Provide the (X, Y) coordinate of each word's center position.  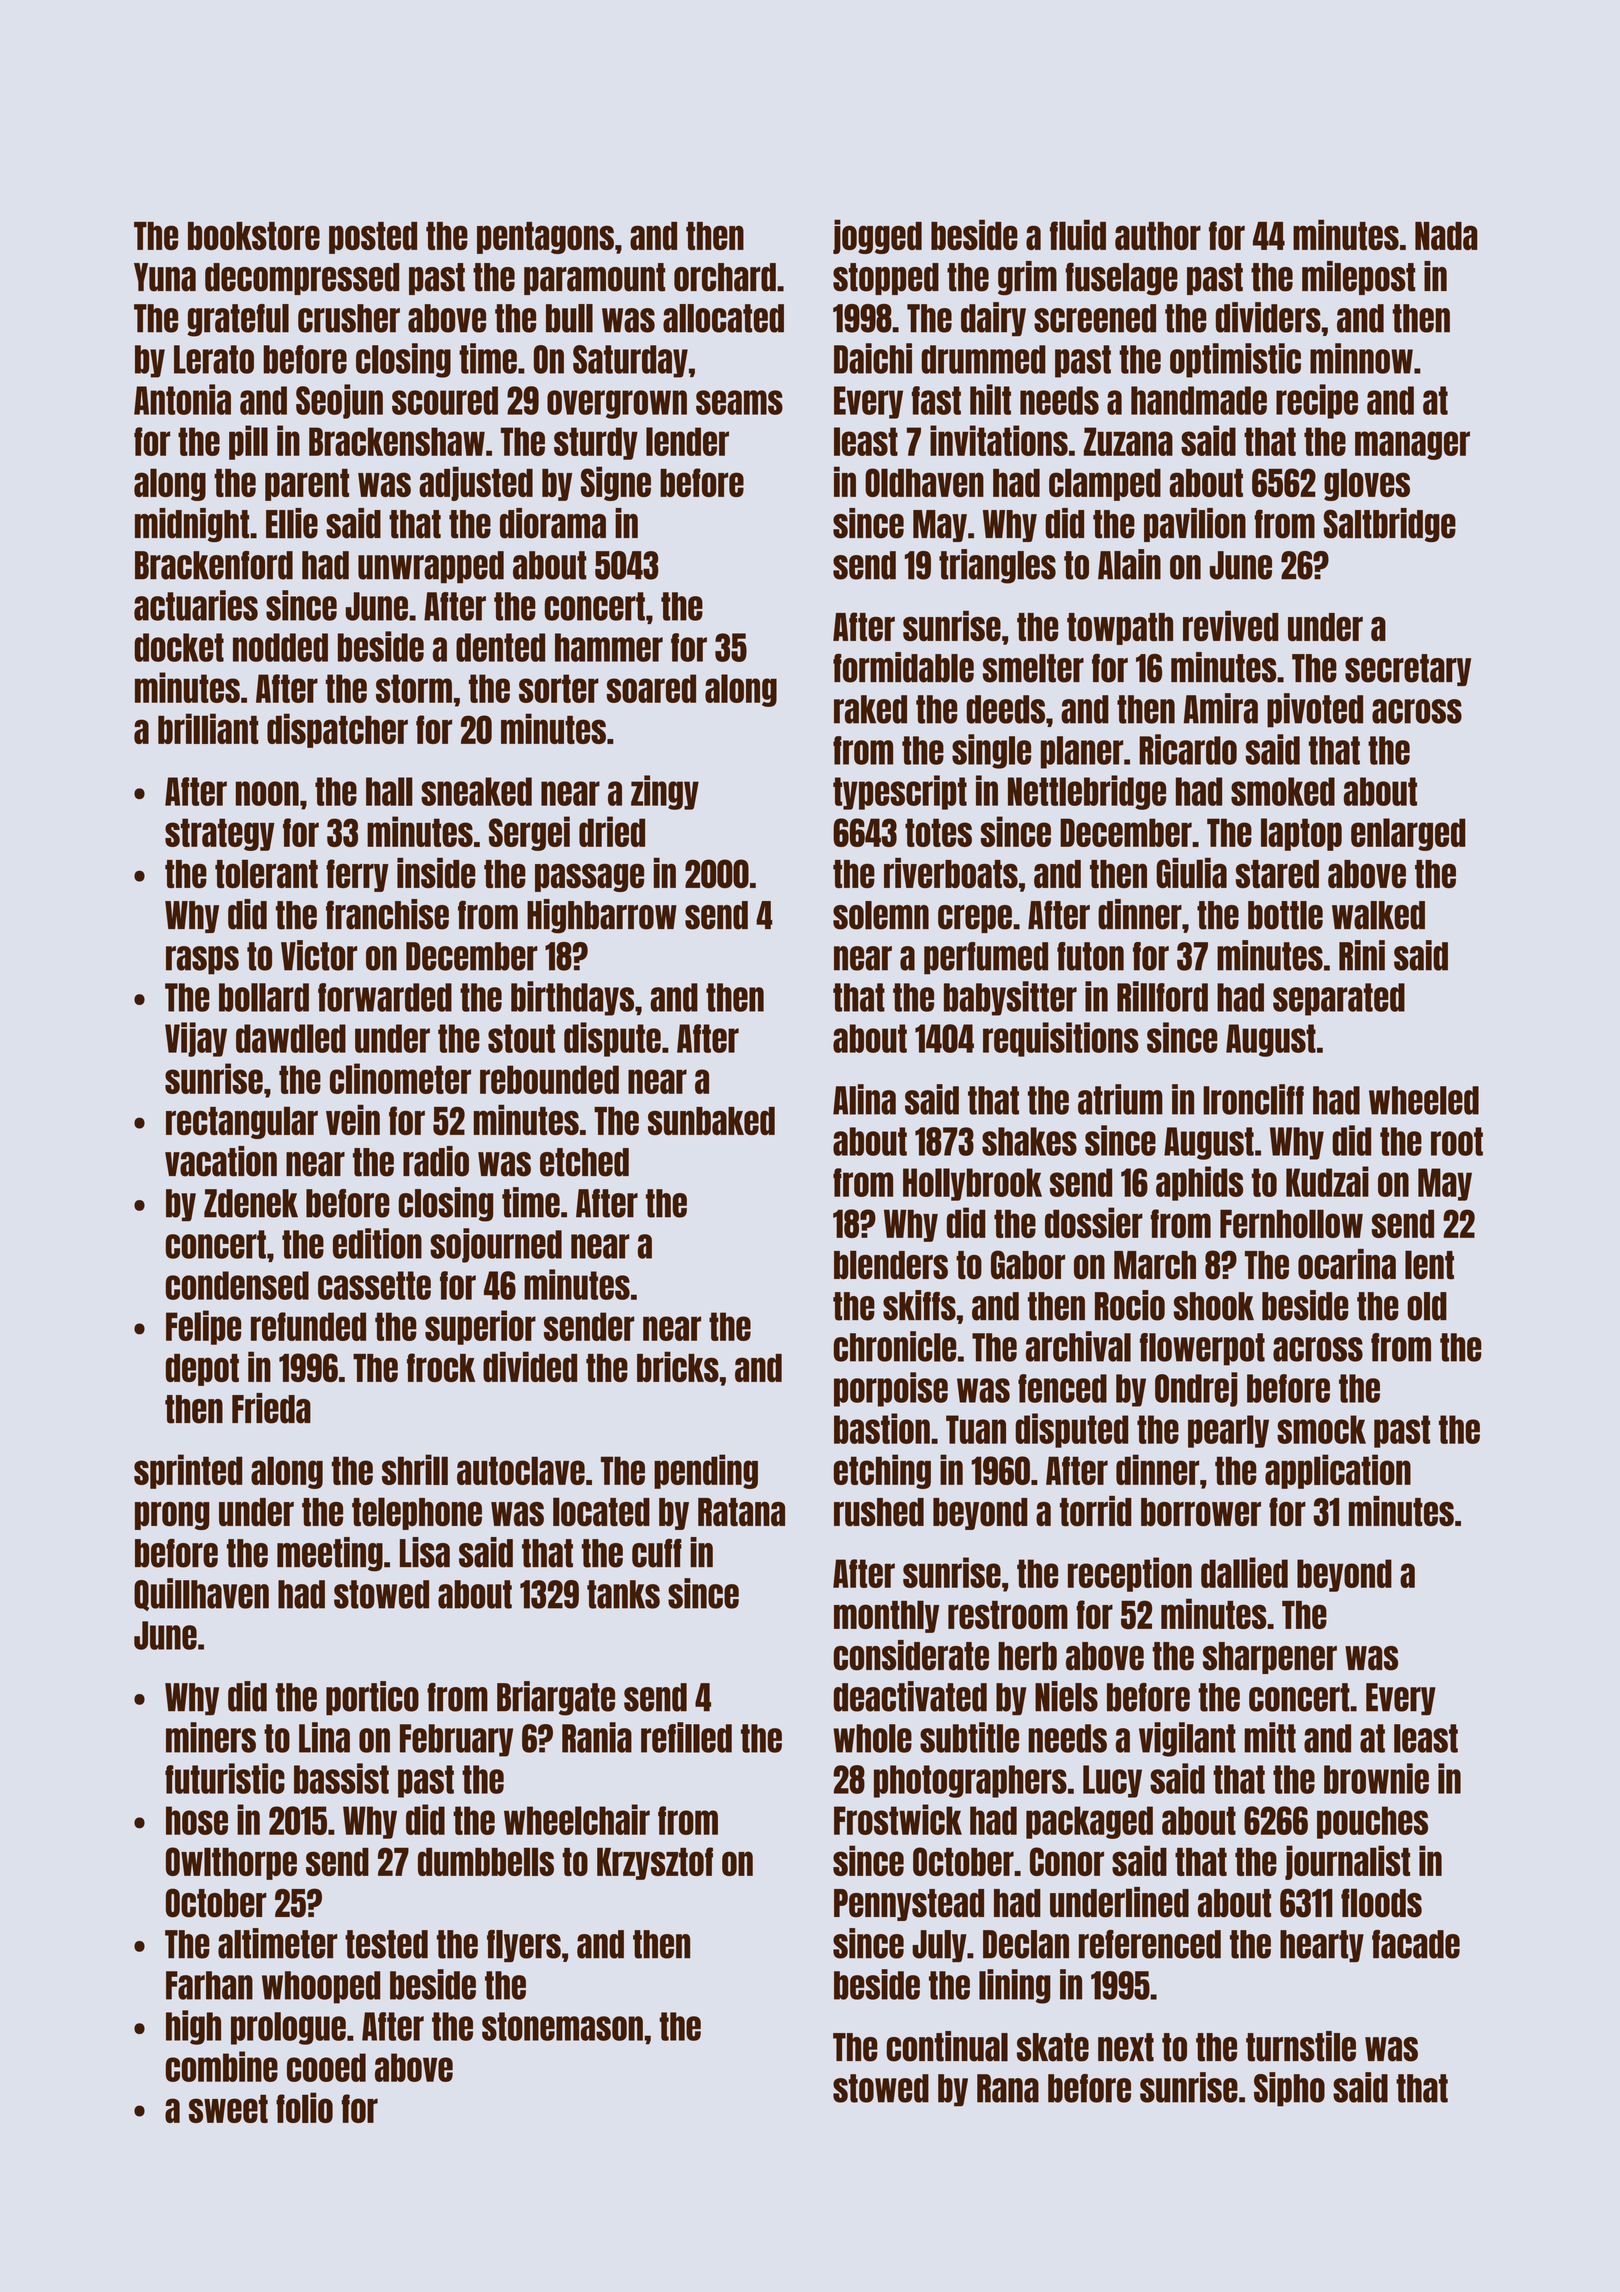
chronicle (895, 1346)
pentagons (545, 238)
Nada (1446, 236)
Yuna (165, 277)
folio (304, 2107)
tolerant (266, 873)
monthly (886, 1616)
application (1338, 1471)
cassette (374, 1285)
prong (172, 1516)
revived (1230, 626)
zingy (665, 792)
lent (1429, 1265)
